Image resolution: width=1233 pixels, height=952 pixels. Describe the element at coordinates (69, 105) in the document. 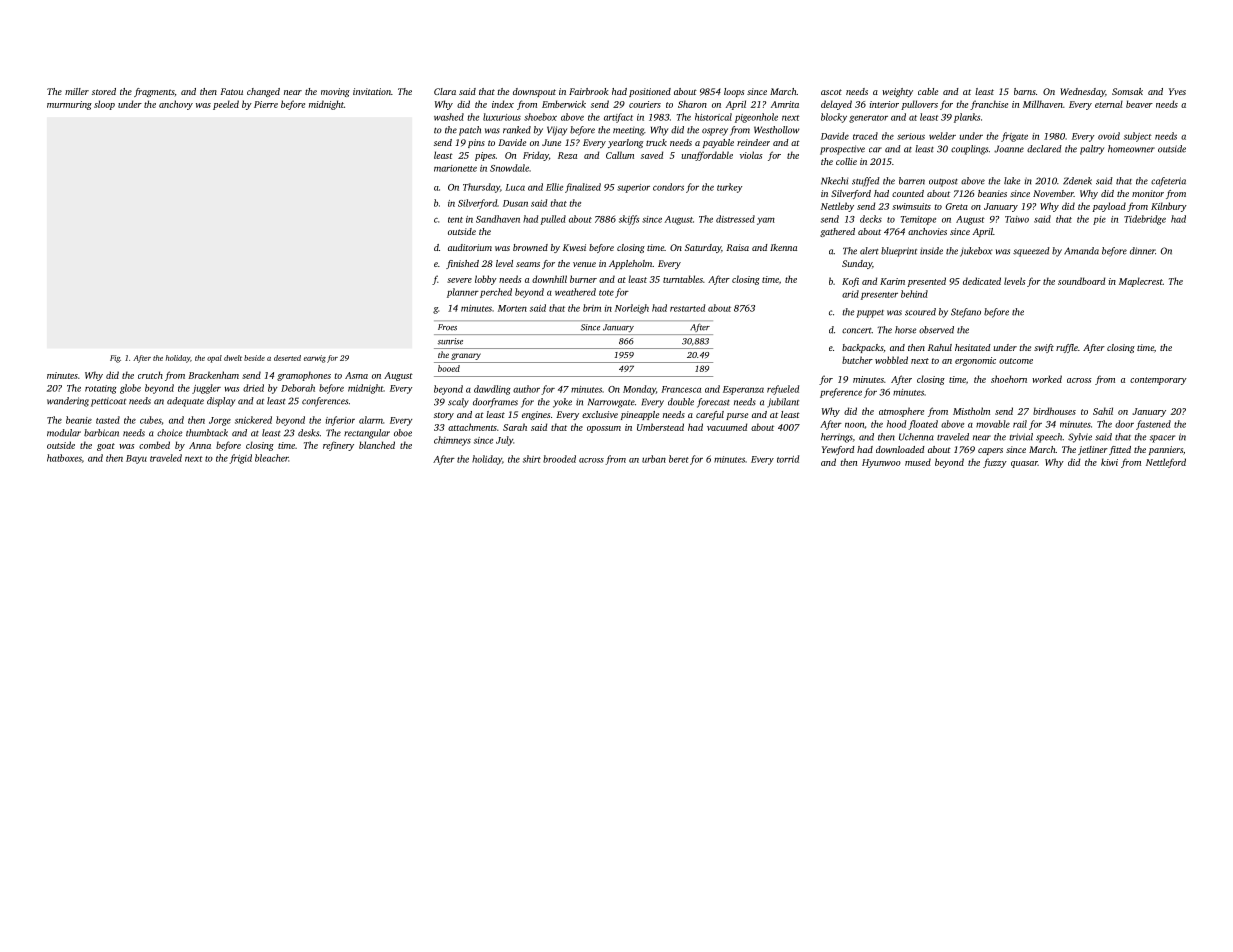

I see `murmuring` at that location.
